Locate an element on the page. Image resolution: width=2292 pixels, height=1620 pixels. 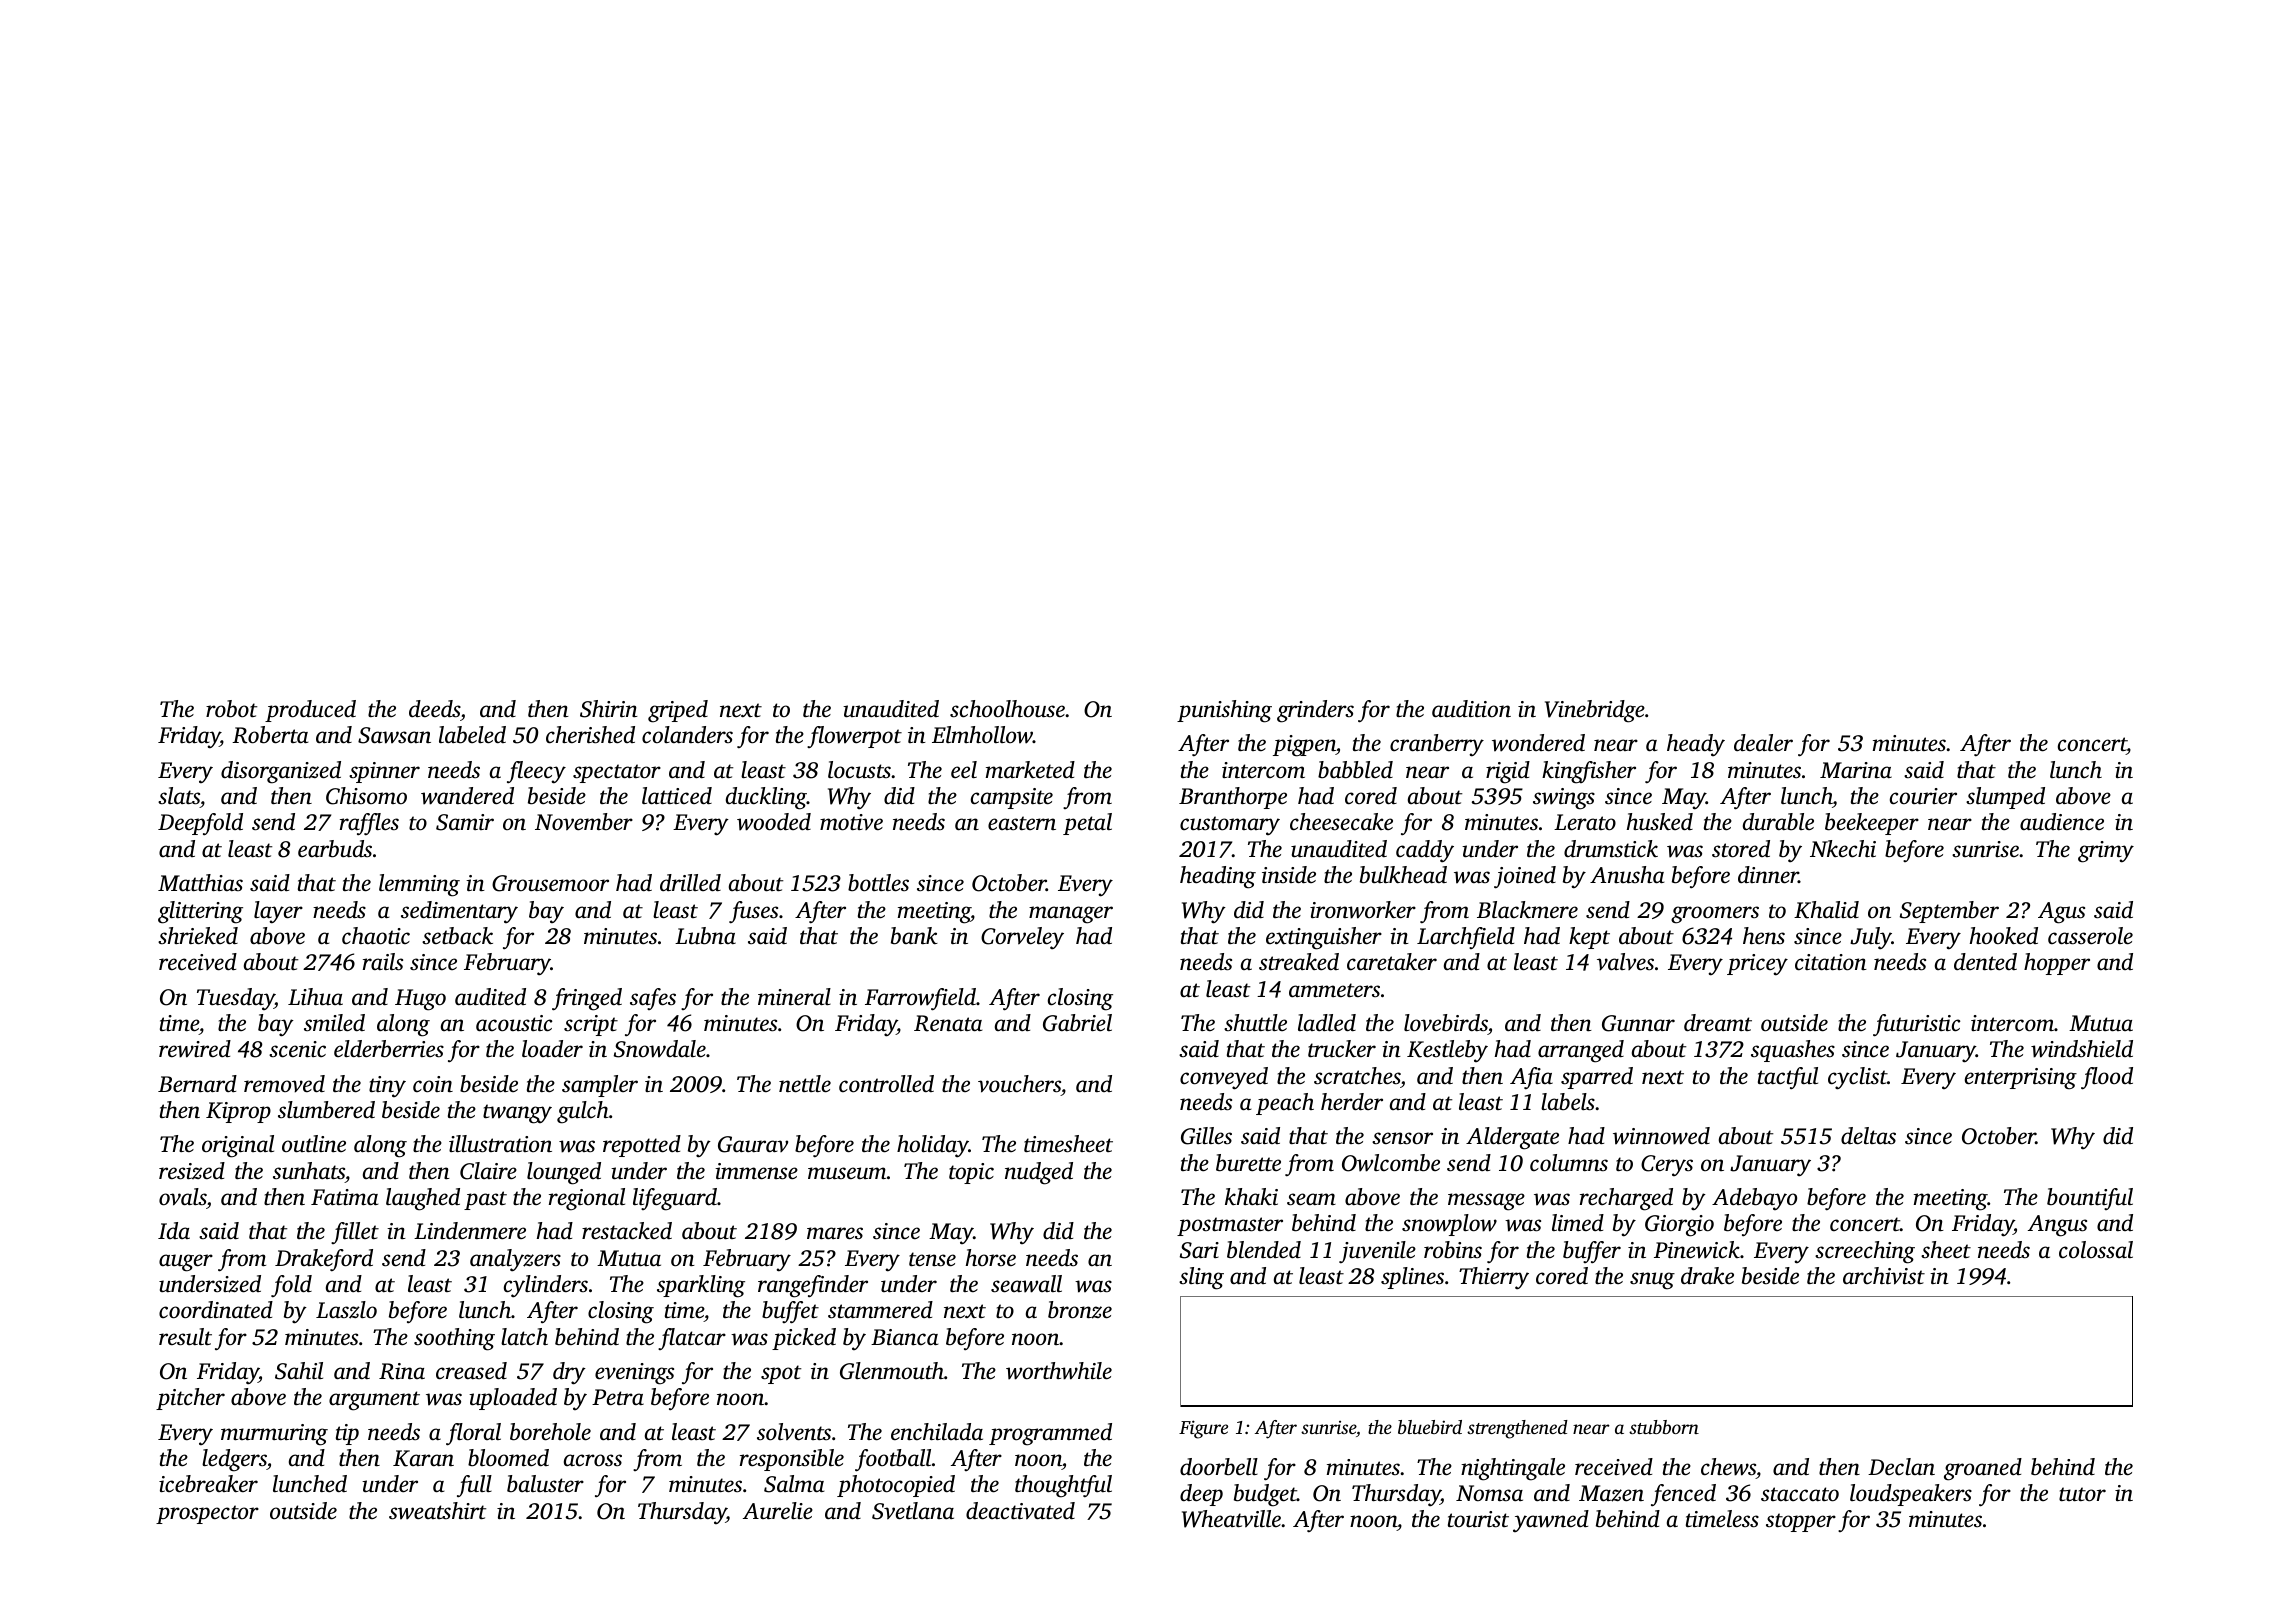
Wheatville is located at coordinates (1232, 1519).
